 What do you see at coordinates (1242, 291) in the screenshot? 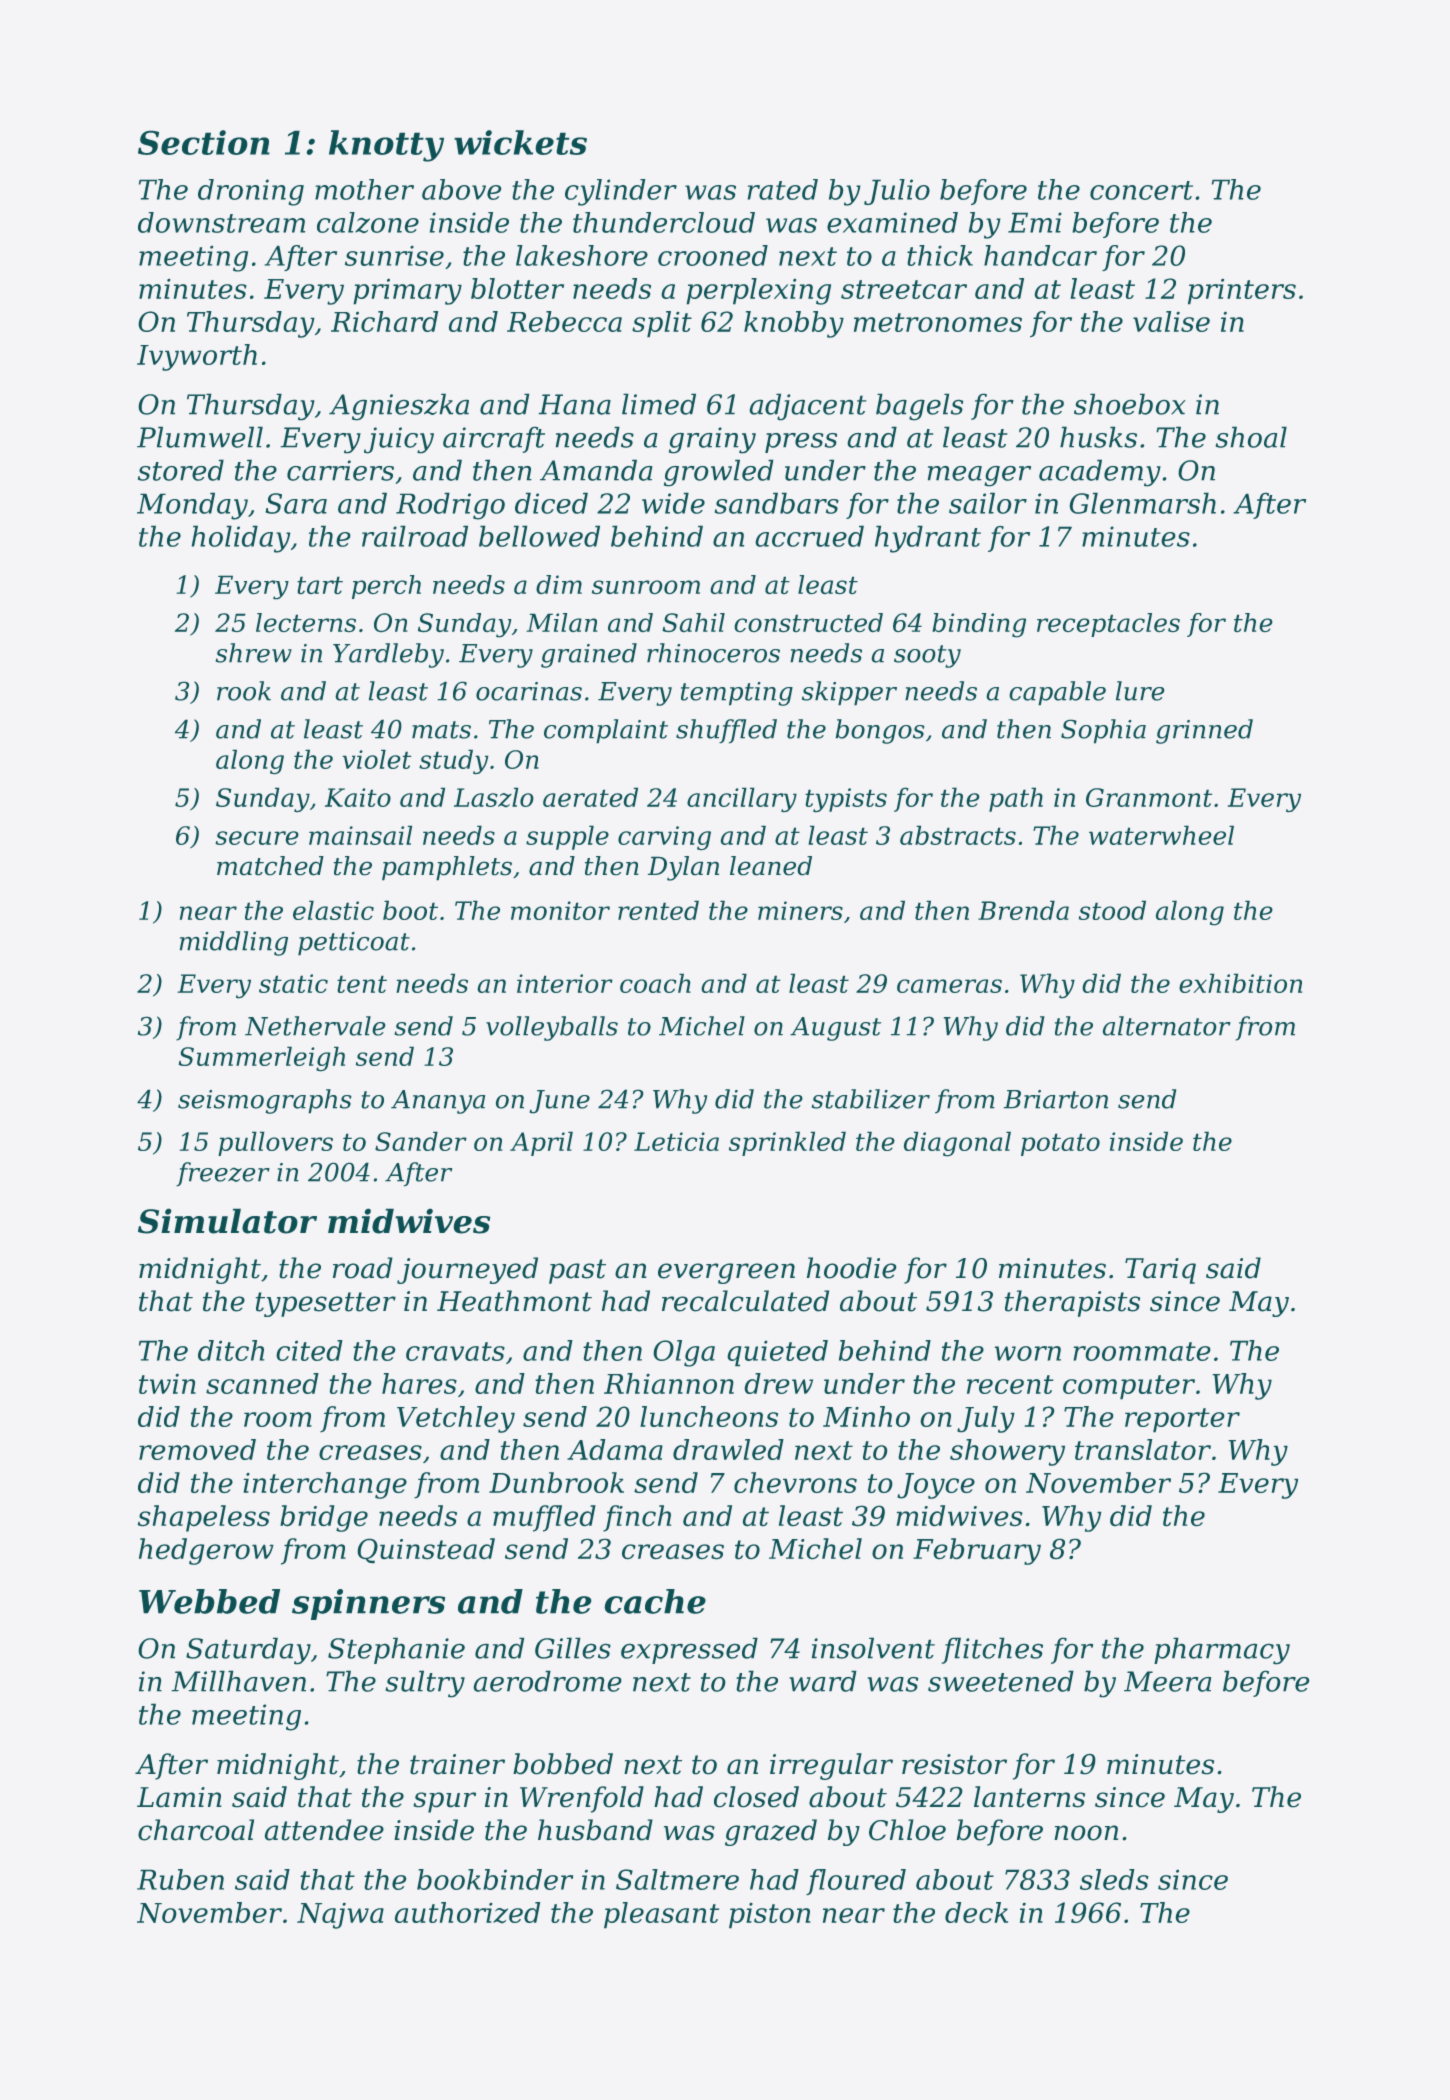
I see `printers` at bounding box center [1242, 291].
